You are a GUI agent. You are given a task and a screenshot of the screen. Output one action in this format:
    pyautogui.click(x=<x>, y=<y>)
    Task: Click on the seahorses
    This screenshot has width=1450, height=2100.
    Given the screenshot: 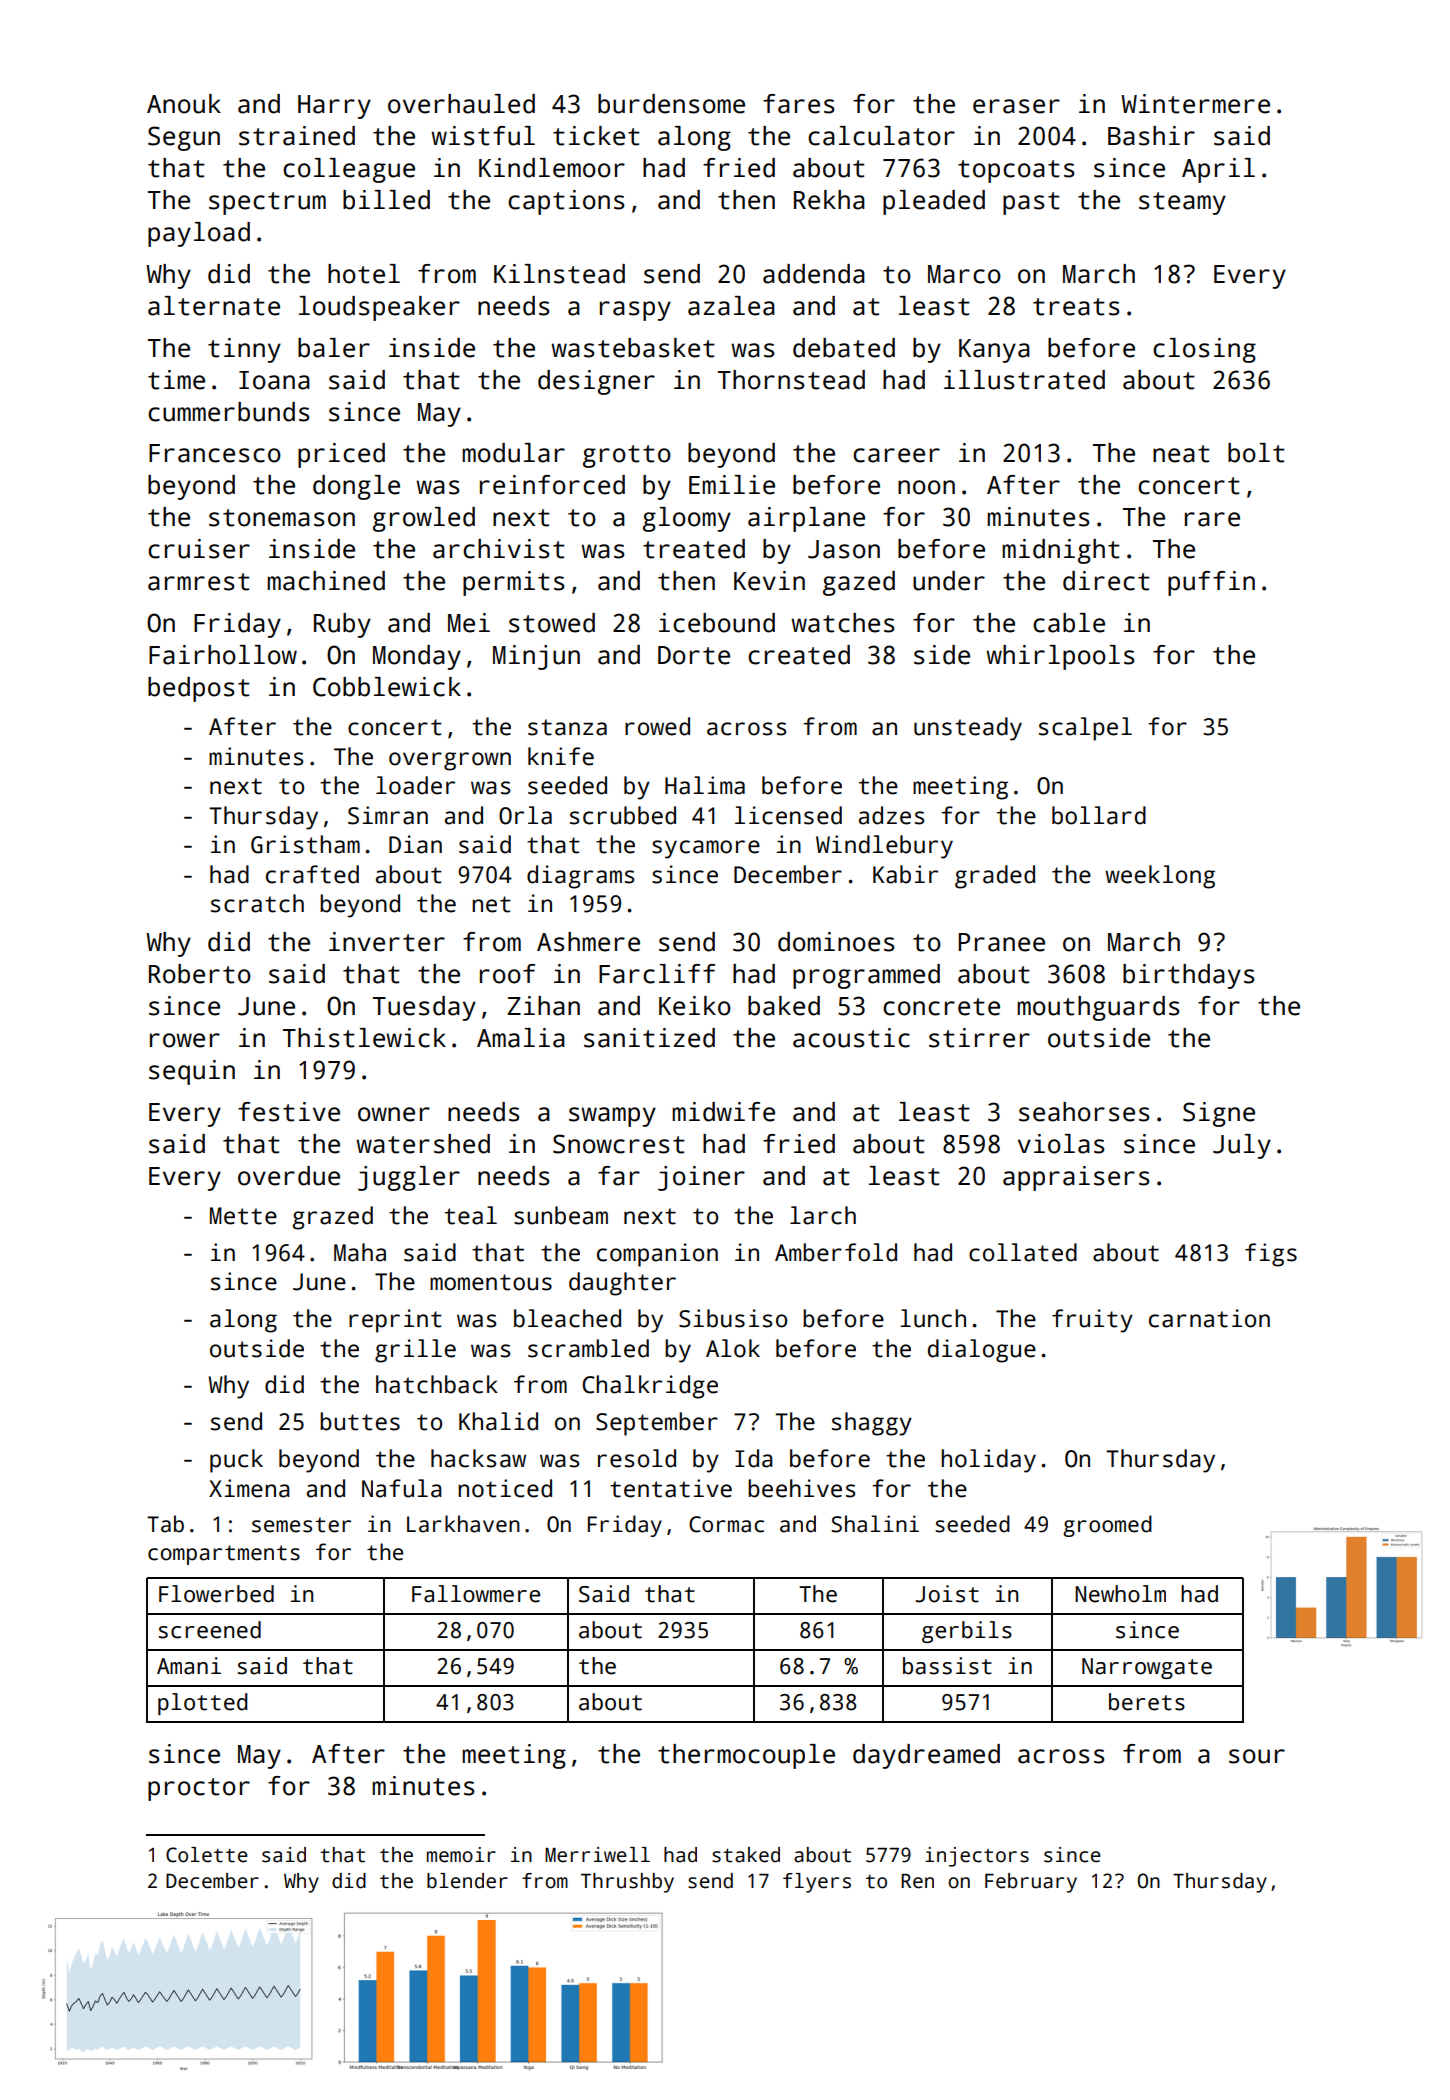 What is the action you would take?
    pyautogui.click(x=1084, y=1112)
